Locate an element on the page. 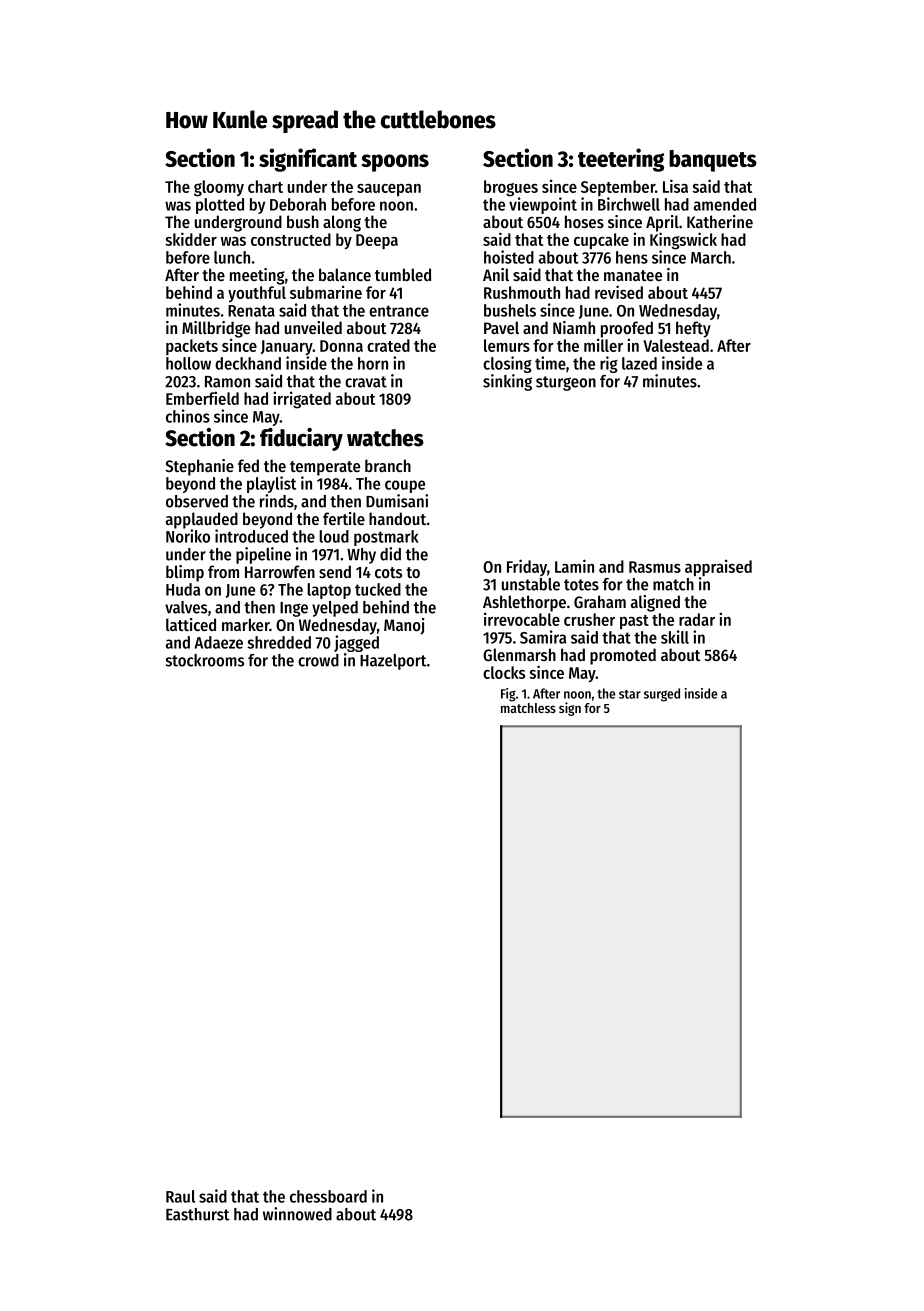 The width and height of the page is (924, 1311). March is located at coordinates (711, 257).
